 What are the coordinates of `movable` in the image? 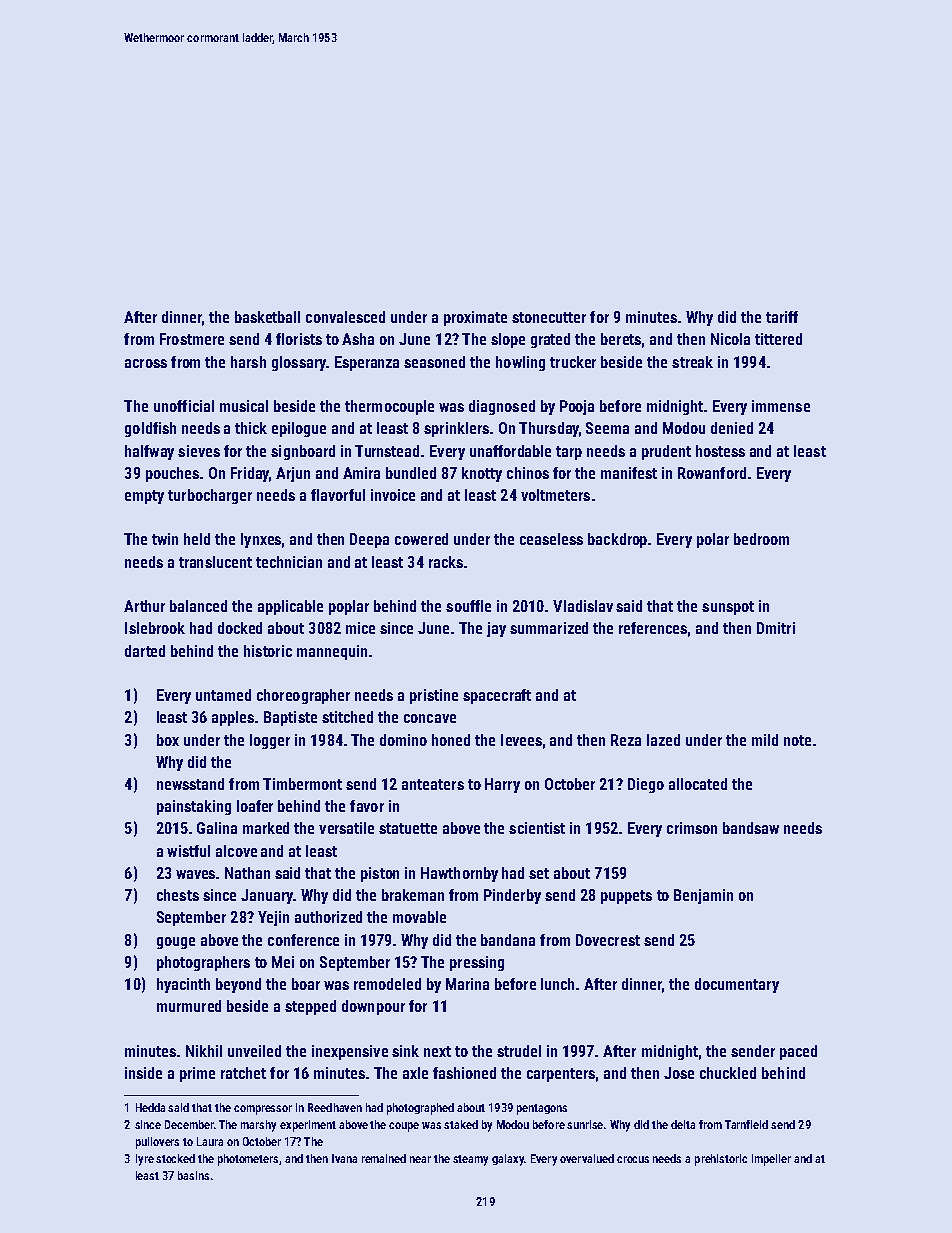 It's located at (419, 917).
